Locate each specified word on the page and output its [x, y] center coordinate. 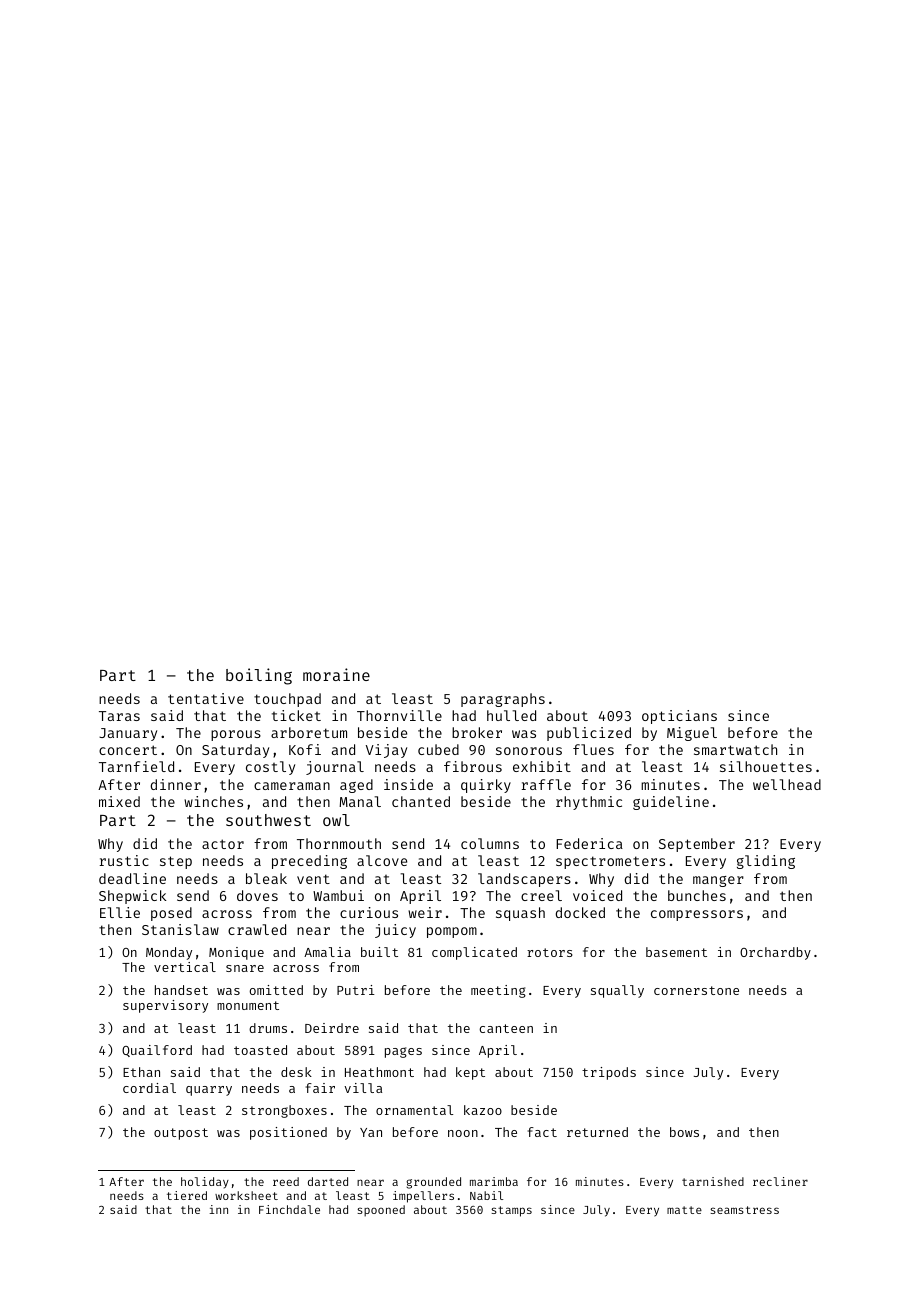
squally [617, 991]
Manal [360, 801]
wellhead [787, 784]
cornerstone [696, 990]
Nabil [486, 1195]
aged [356, 786]
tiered [187, 1195]
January [128, 734]
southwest [268, 820]
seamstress [744, 1210]
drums [268, 1028]
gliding [766, 862]
